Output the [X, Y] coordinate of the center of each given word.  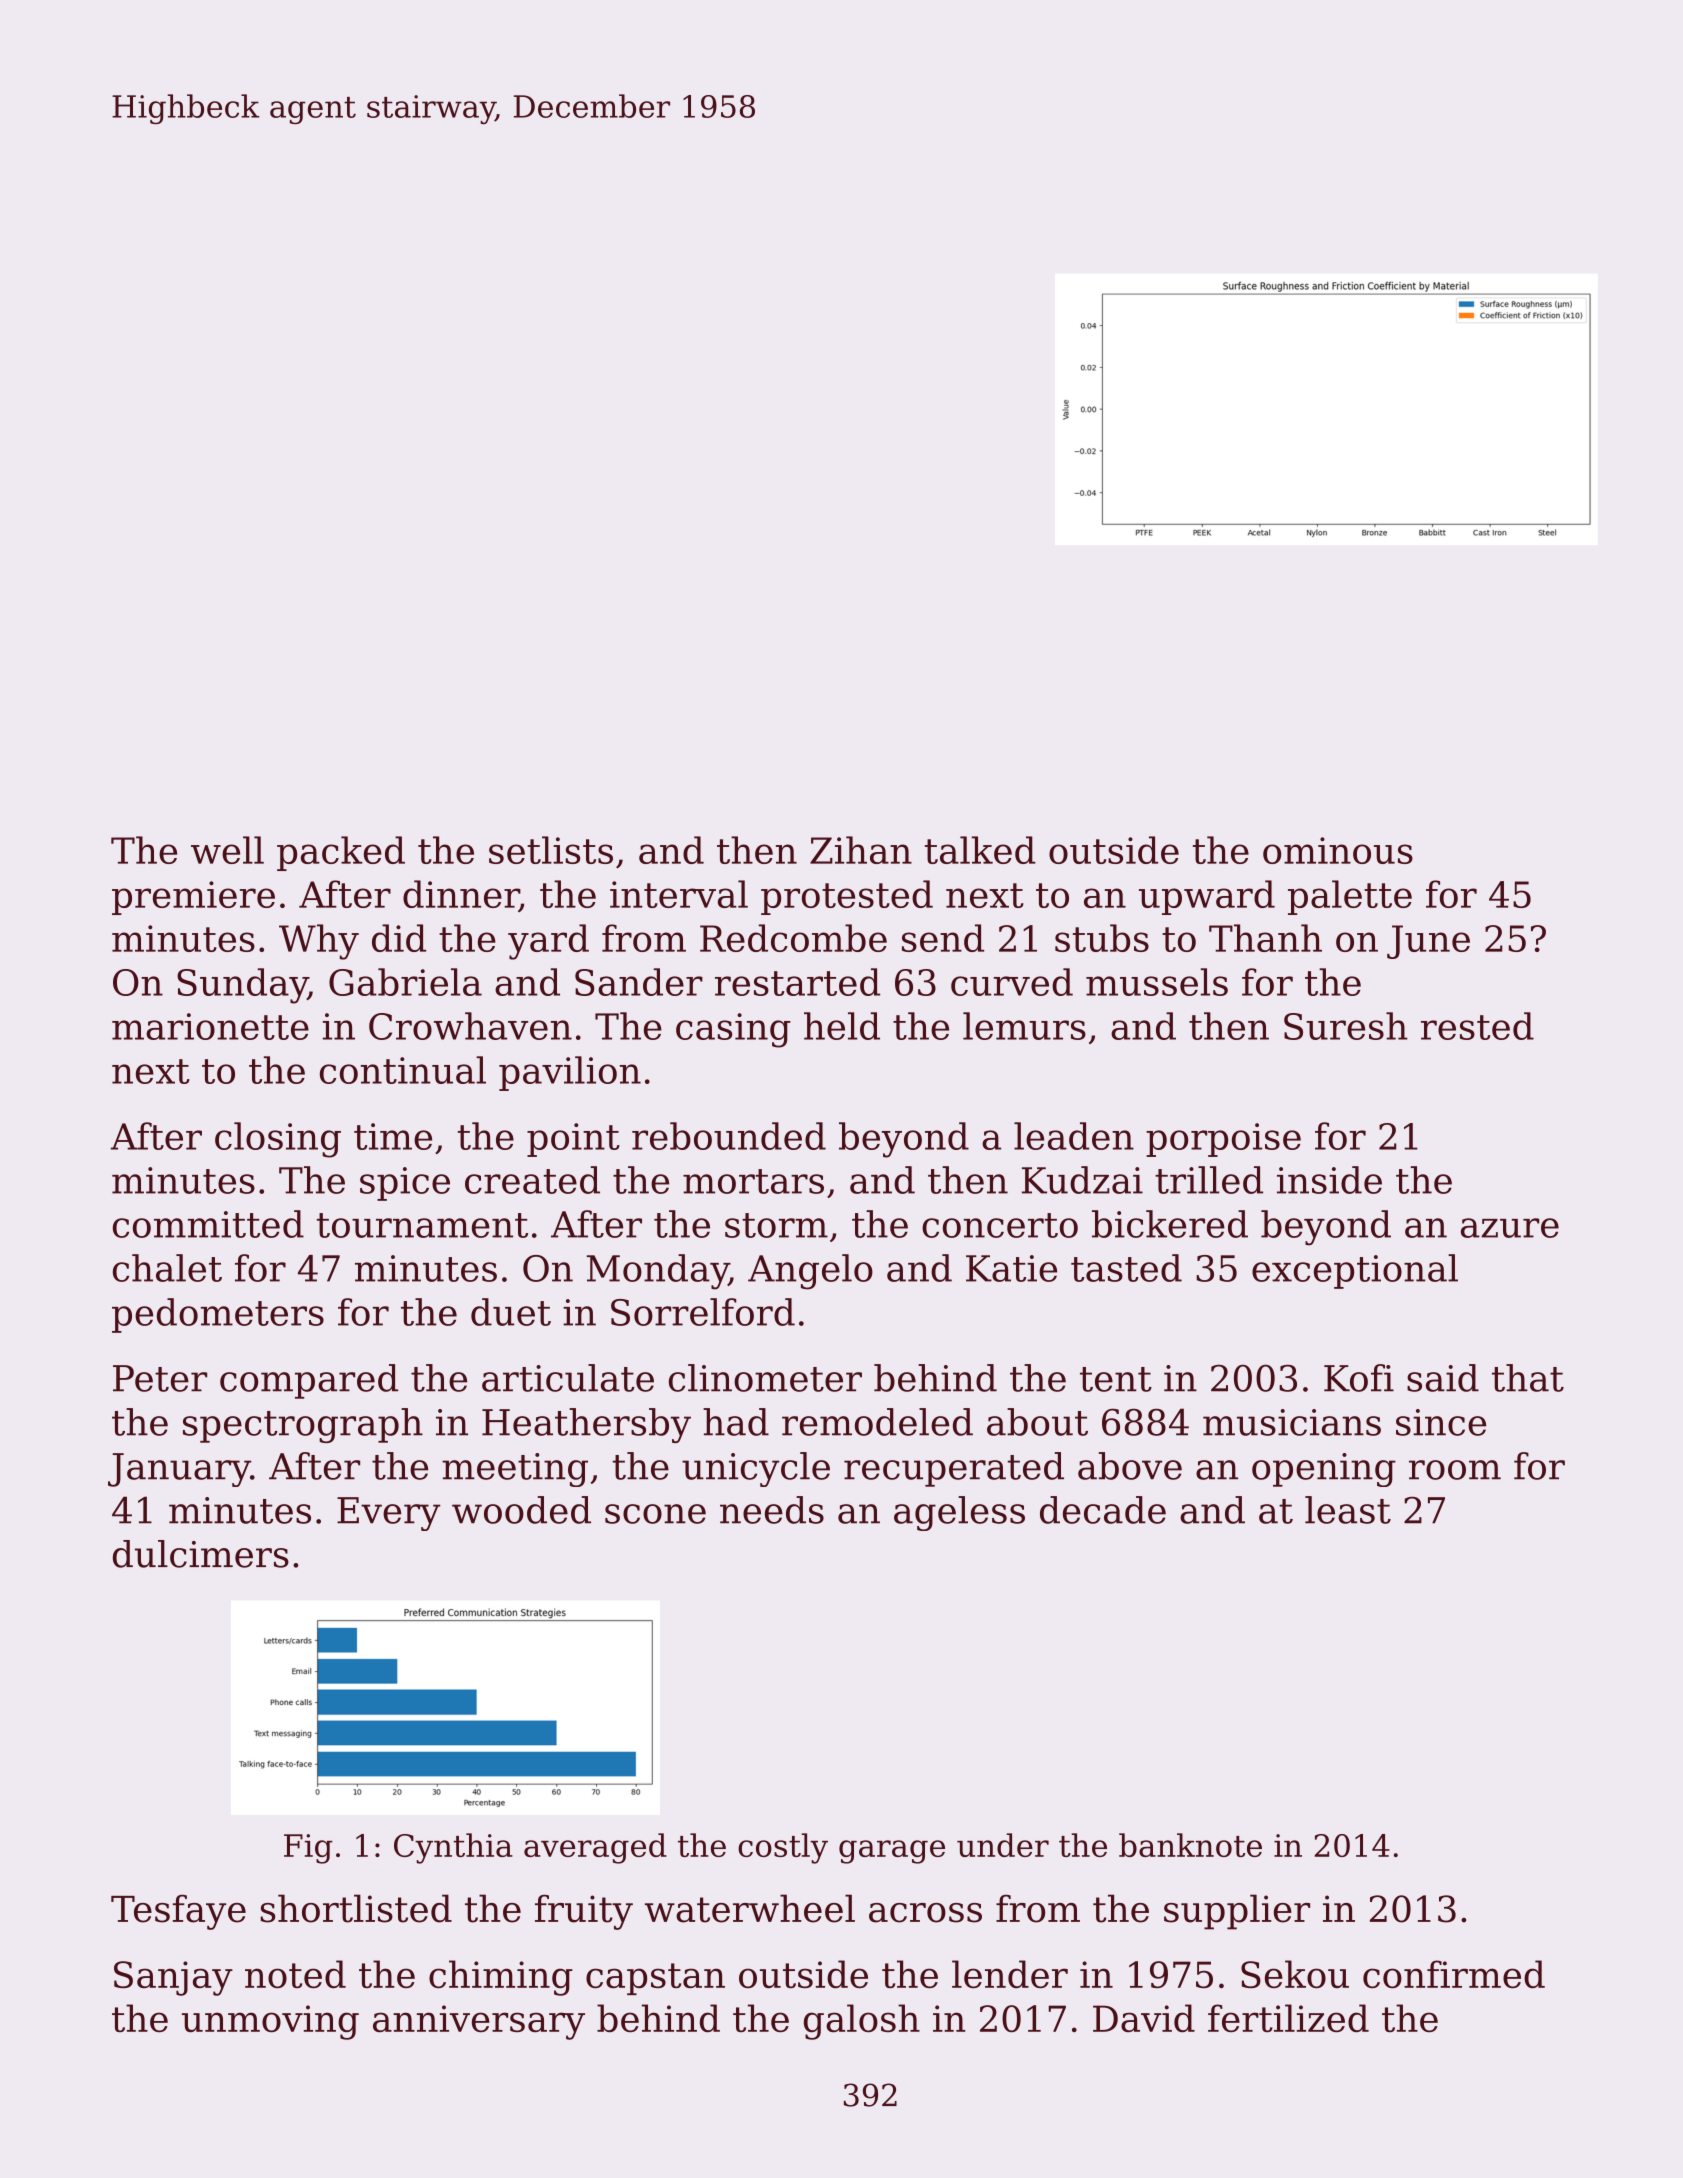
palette [1350, 897]
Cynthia [453, 1848]
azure [1510, 1228]
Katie [1011, 1268]
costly [783, 1848]
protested [847, 897]
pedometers [218, 1315]
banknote [1190, 1845]
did [399, 938]
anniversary [479, 2022]
